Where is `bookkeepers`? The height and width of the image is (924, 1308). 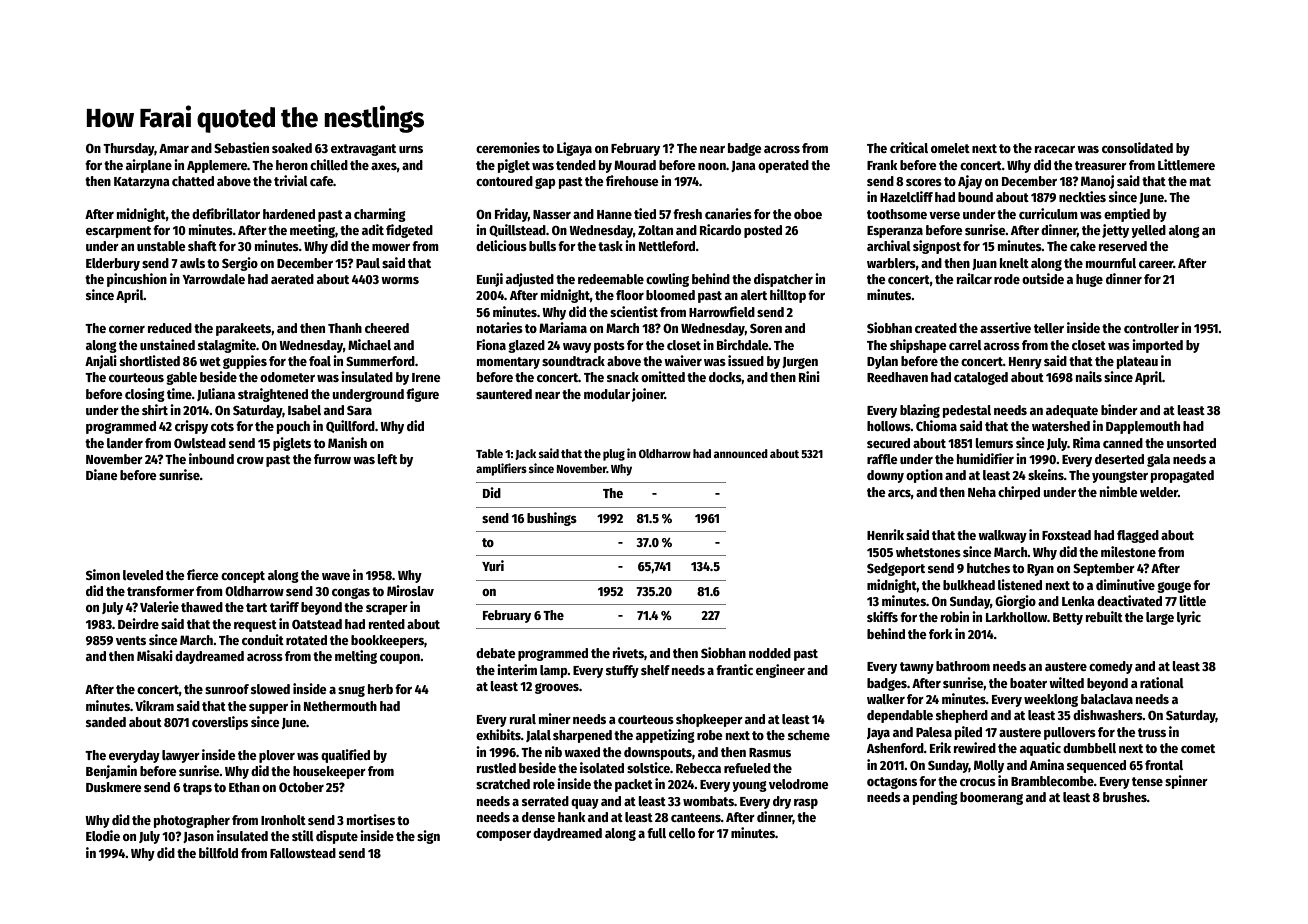
bookkeepers is located at coordinates (387, 641).
